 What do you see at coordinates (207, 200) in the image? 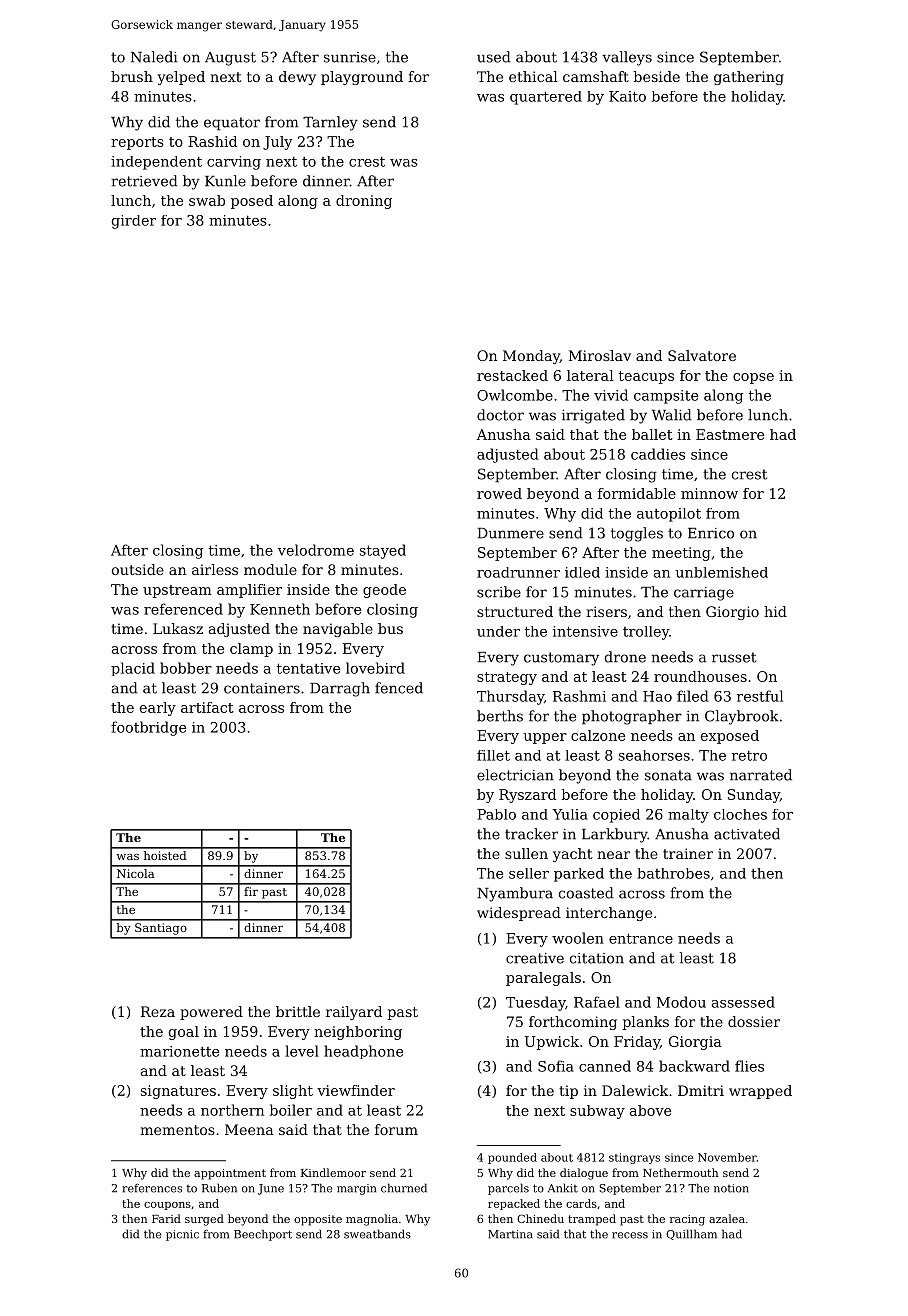
I see `swab` at bounding box center [207, 200].
